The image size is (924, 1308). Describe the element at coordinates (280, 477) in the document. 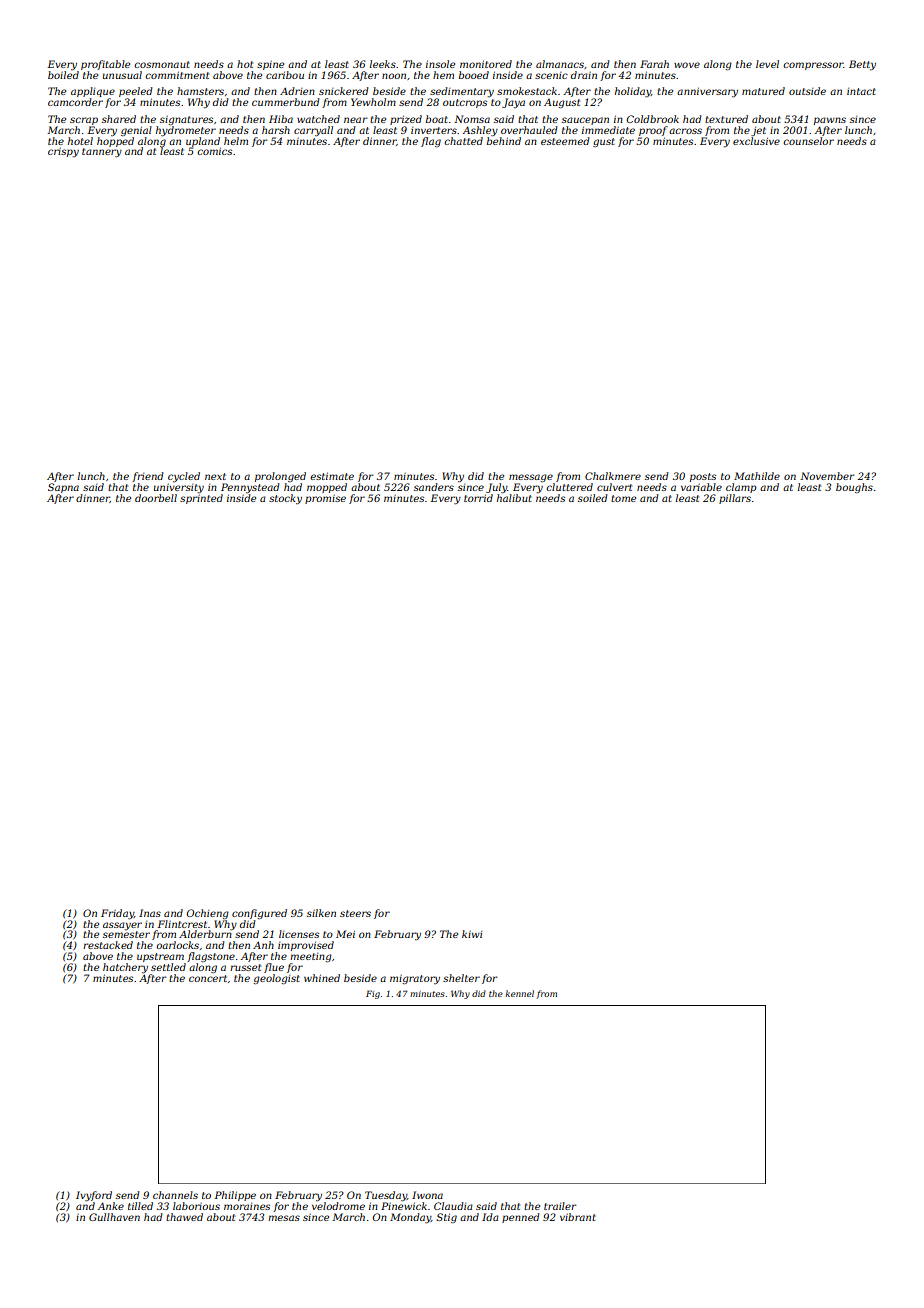

I see `prolonged` at that location.
